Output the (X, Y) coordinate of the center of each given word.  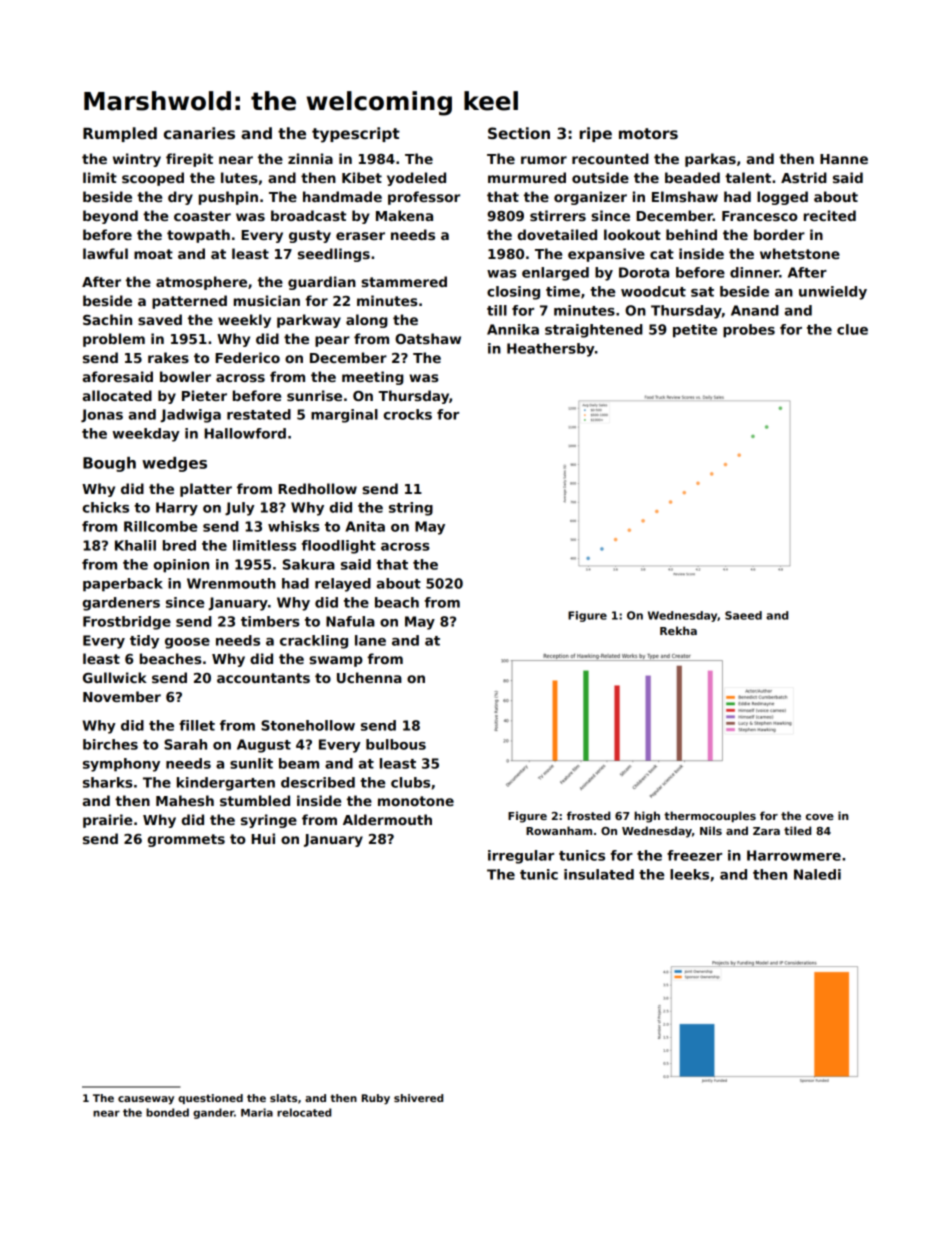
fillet (197, 725)
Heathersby (551, 350)
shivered (418, 1098)
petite (695, 331)
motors (648, 134)
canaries (199, 133)
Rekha (678, 630)
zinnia (310, 158)
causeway (146, 1100)
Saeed (743, 615)
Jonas (102, 416)
